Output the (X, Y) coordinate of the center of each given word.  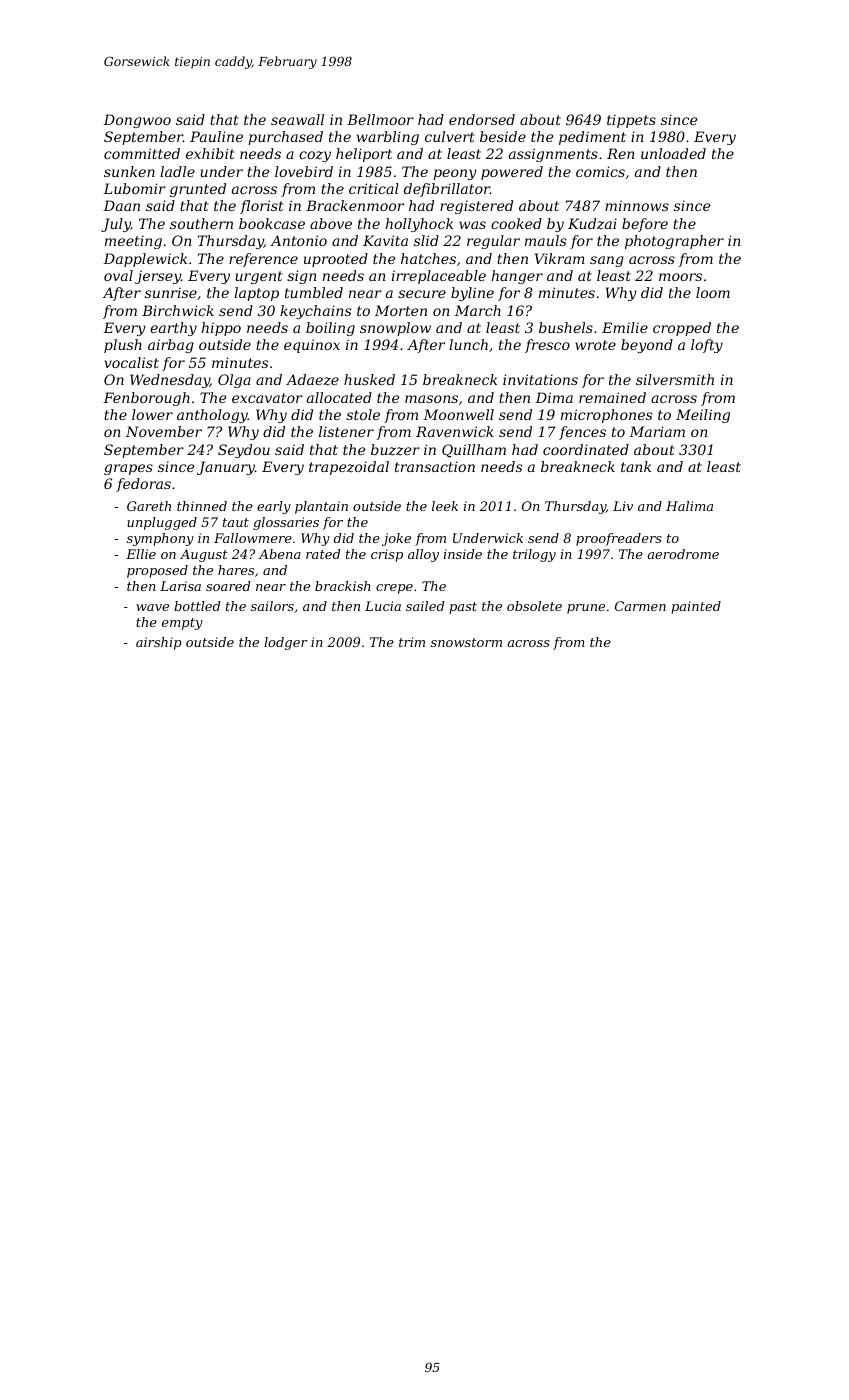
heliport (364, 155)
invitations (540, 379)
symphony (160, 539)
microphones (606, 416)
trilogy (534, 555)
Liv (623, 506)
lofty (707, 346)
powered (512, 173)
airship (159, 643)
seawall (297, 119)
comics (600, 171)
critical (374, 188)
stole (363, 414)
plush (123, 346)
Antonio (298, 240)
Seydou (244, 451)
